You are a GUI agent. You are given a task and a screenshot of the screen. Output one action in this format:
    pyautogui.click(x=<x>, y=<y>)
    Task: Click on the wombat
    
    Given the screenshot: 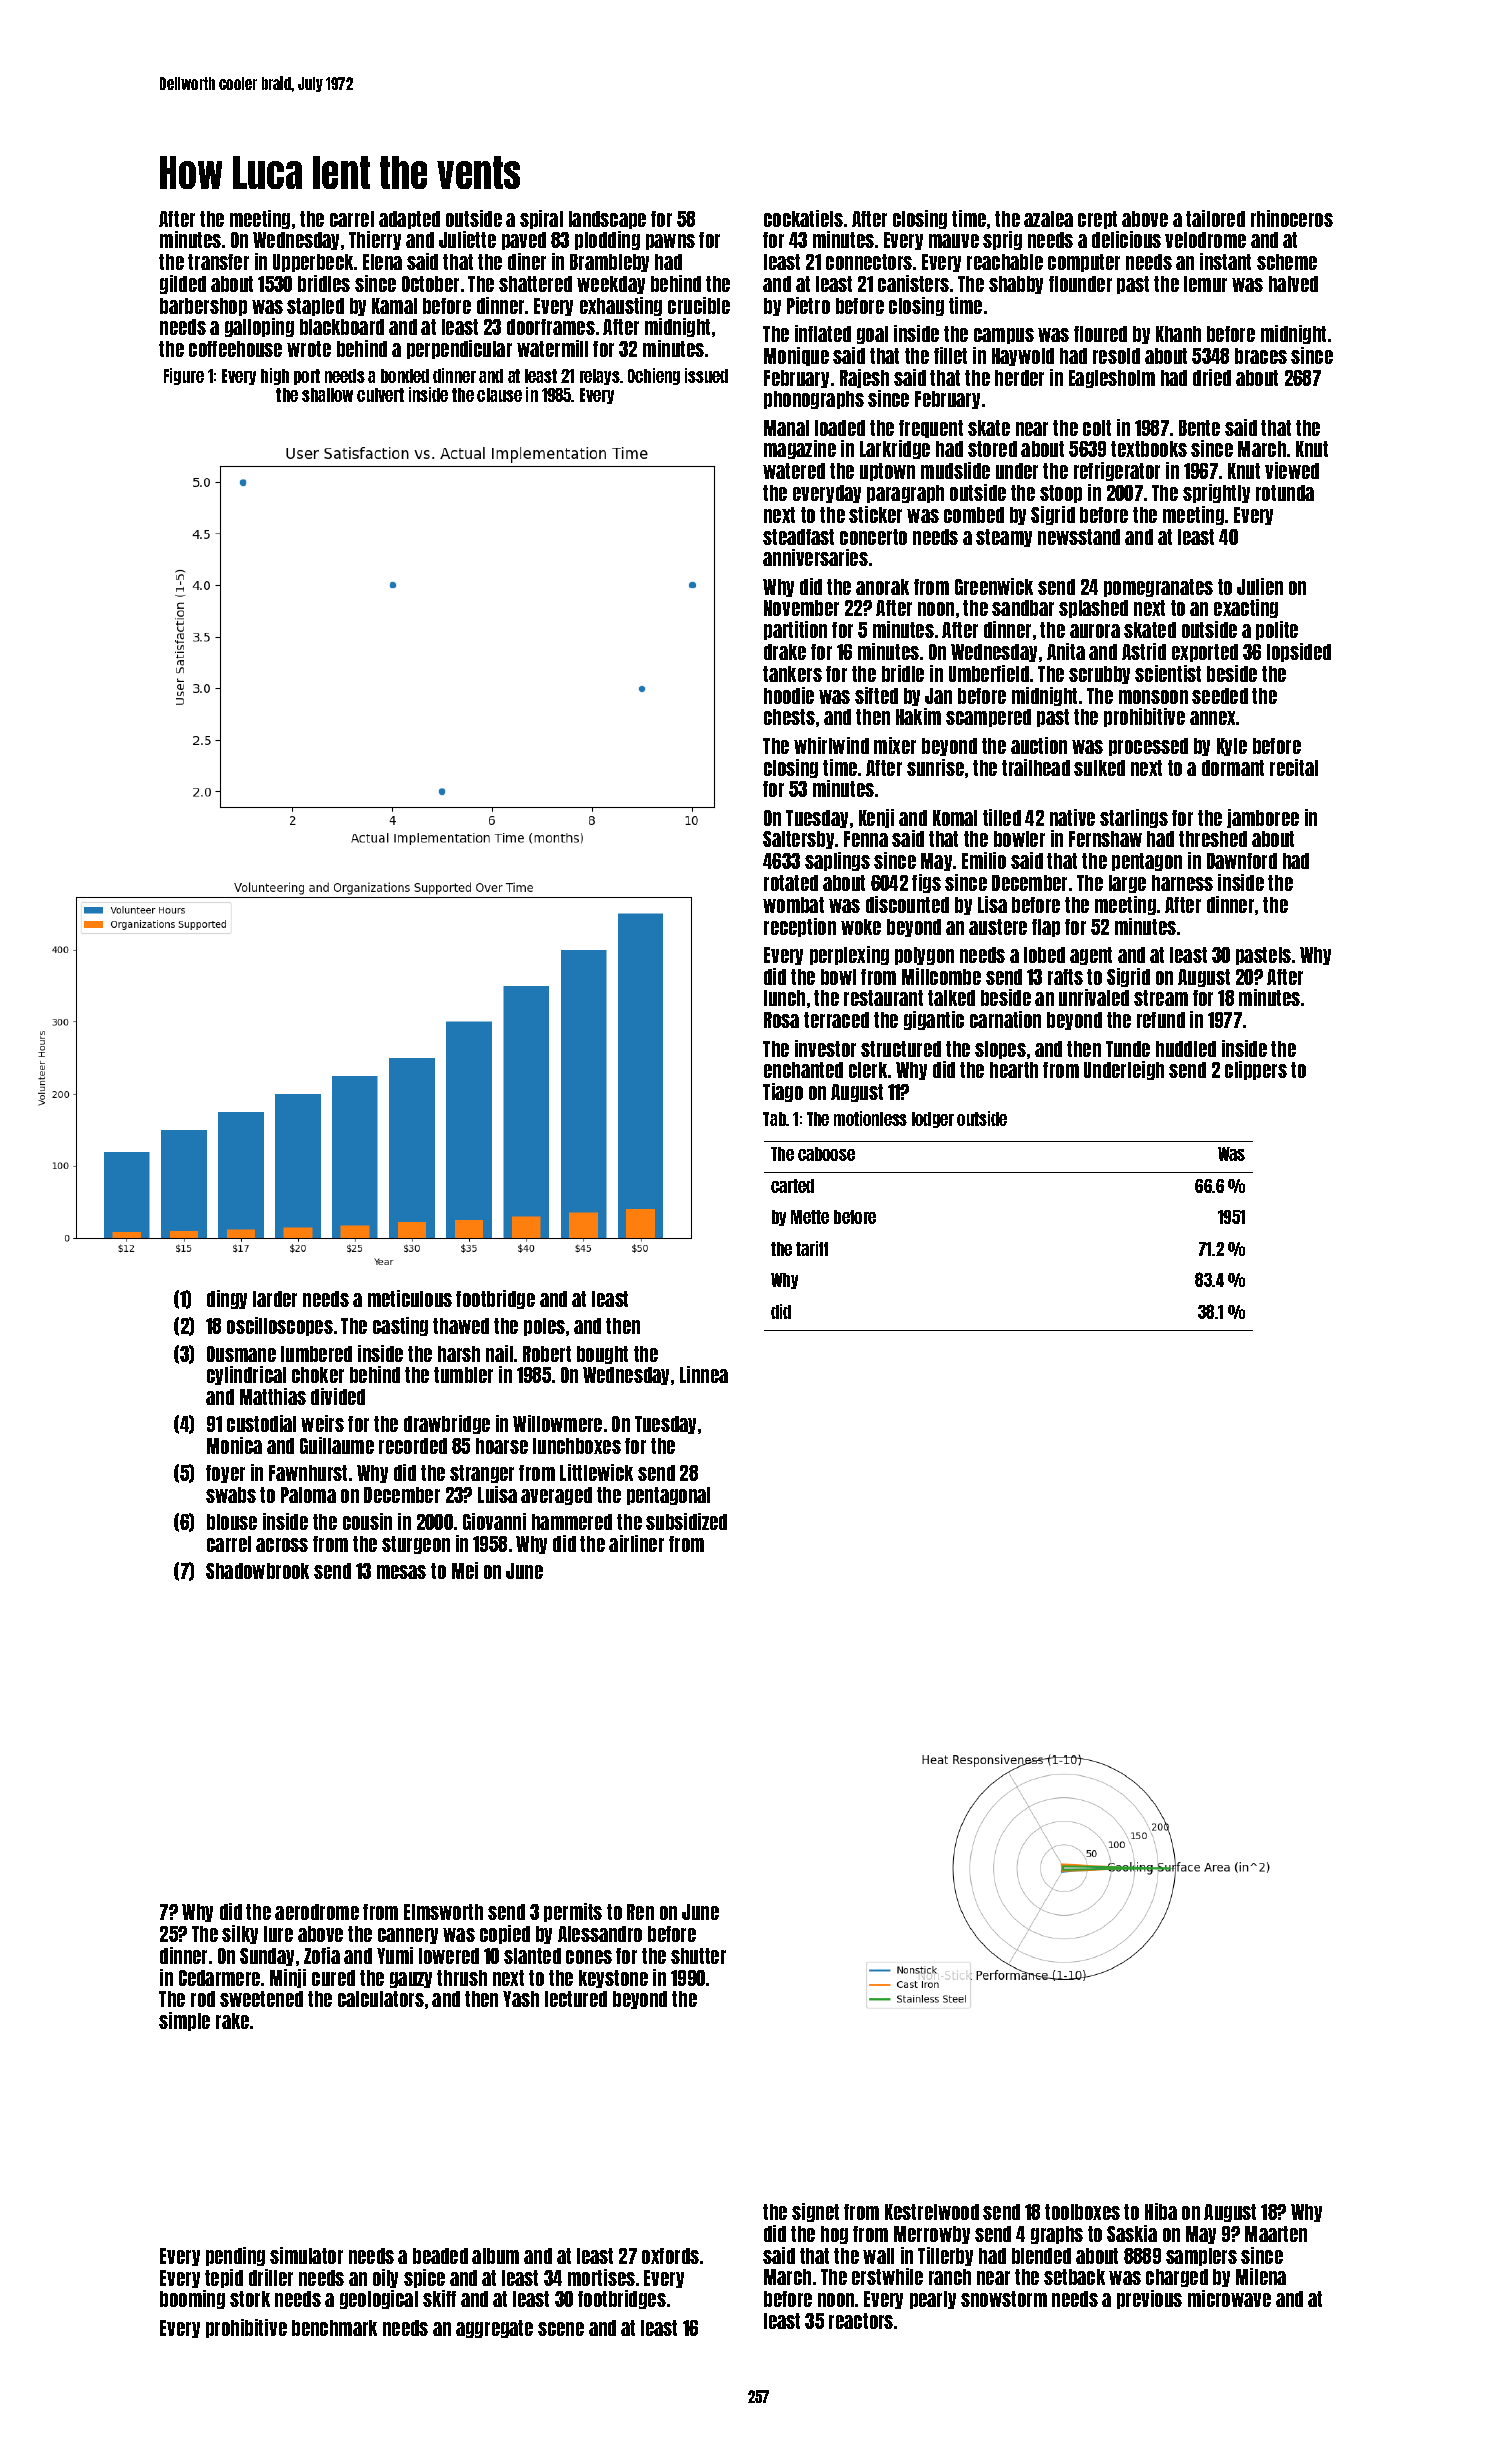 What is the action you would take?
    pyautogui.click(x=793, y=905)
